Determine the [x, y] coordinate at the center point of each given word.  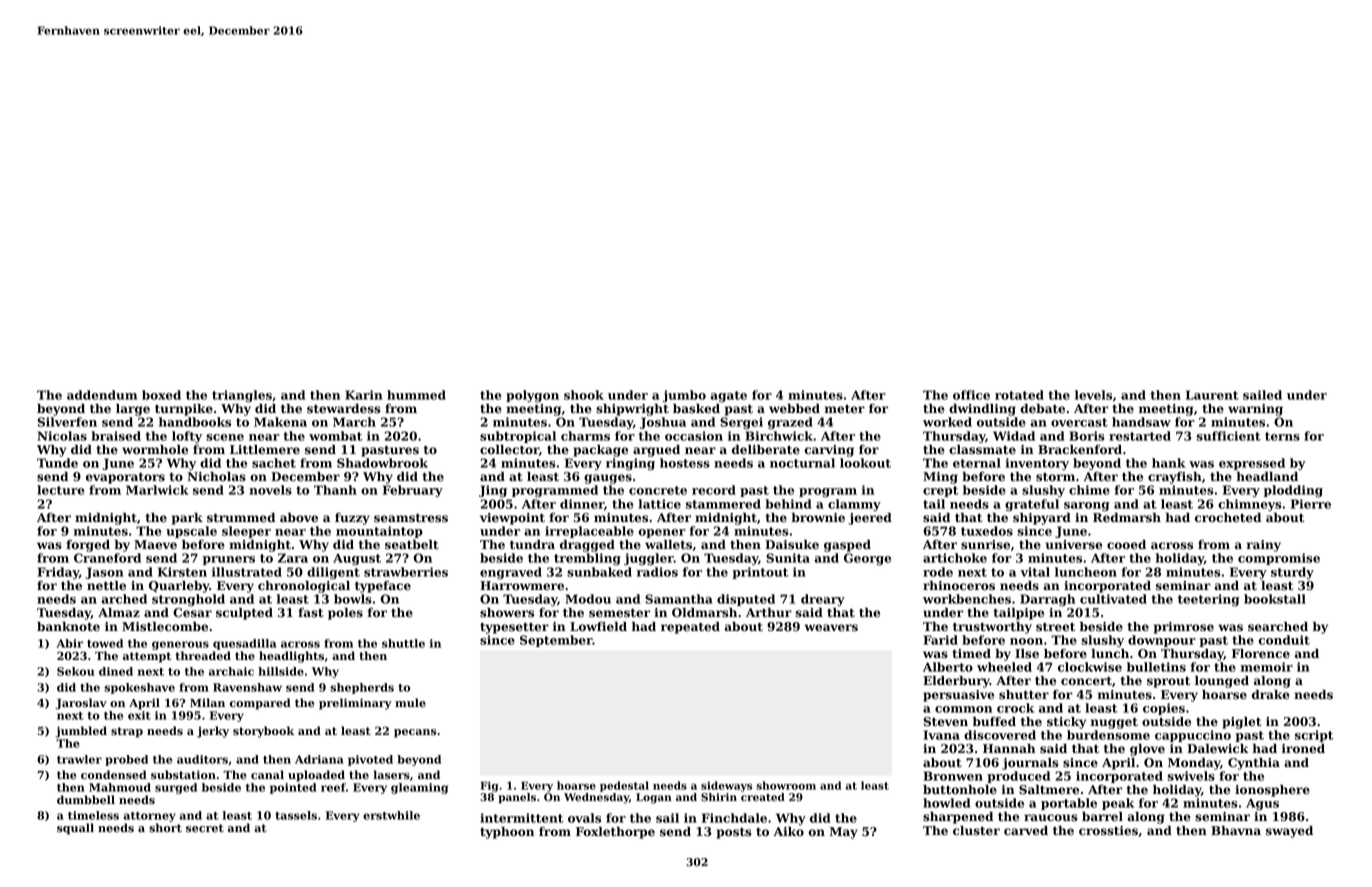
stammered [723, 504]
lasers [391, 775]
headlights [291, 657]
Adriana [319, 759]
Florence [1261, 654]
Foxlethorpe [615, 833]
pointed [293, 788]
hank [1168, 463]
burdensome [1108, 735]
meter [845, 409]
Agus [1262, 804]
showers [507, 613]
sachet [274, 463]
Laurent [1212, 395]
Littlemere [265, 450]
